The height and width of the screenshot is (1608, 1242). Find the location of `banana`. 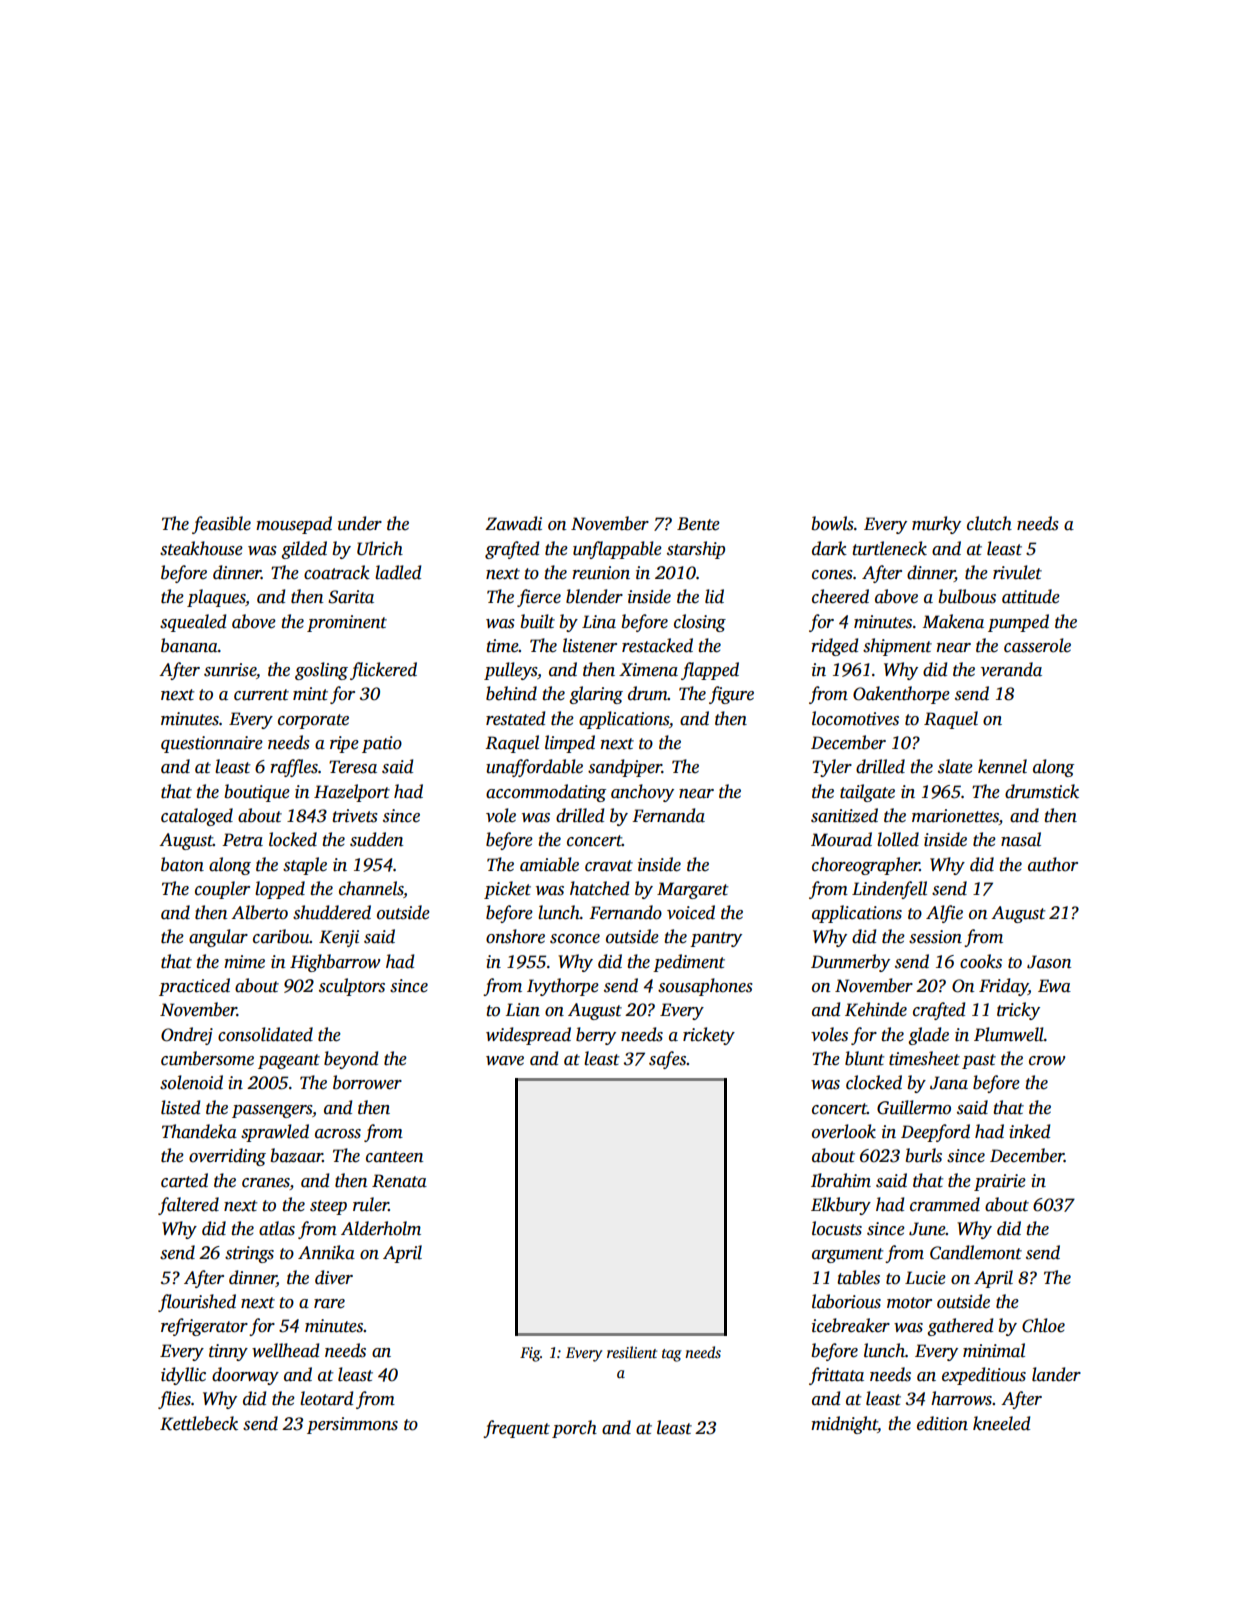

banana is located at coordinates (189, 645).
